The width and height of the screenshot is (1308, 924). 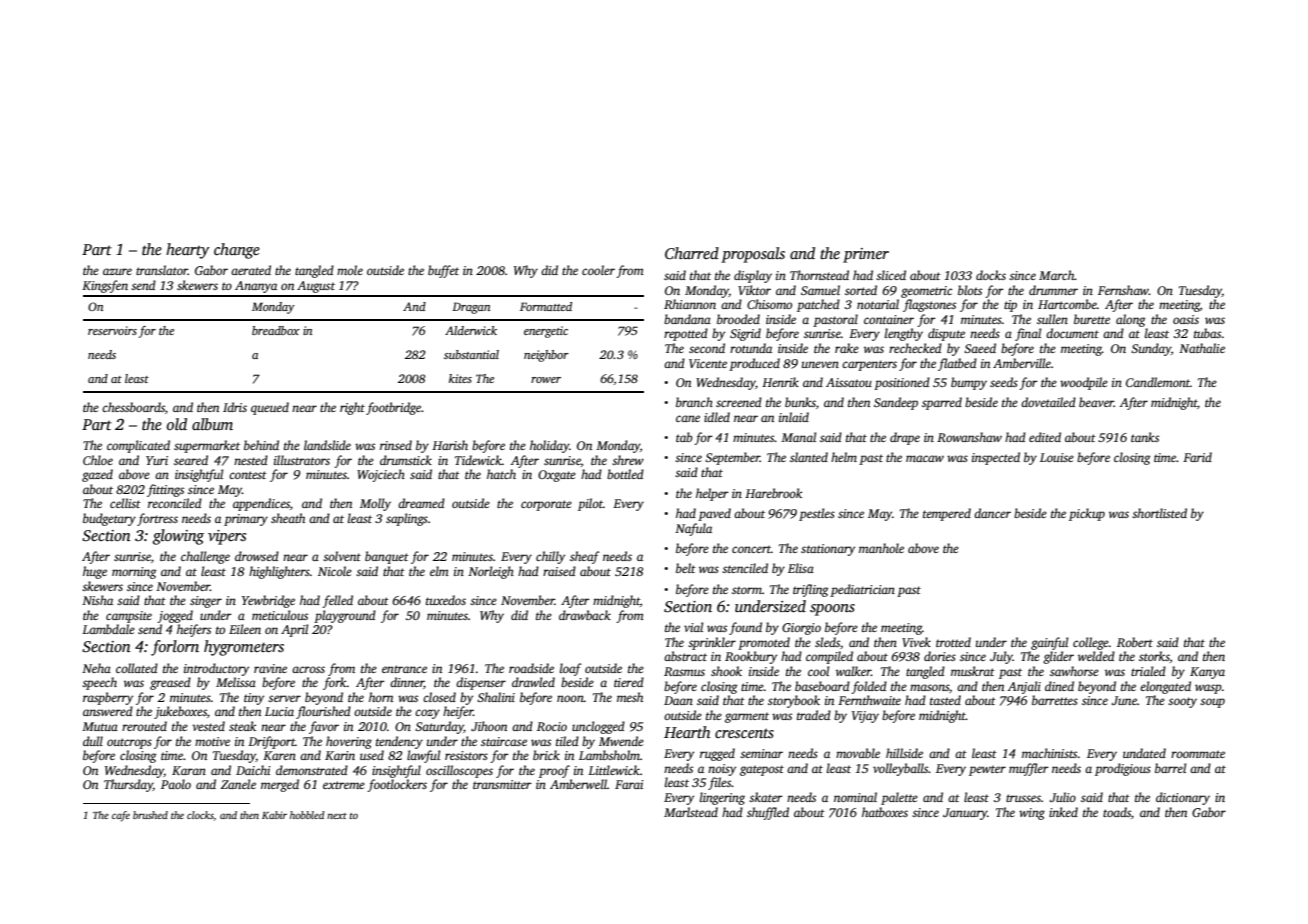 What do you see at coordinates (471, 354) in the screenshot?
I see `substantial` at bounding box center [471, 354].
